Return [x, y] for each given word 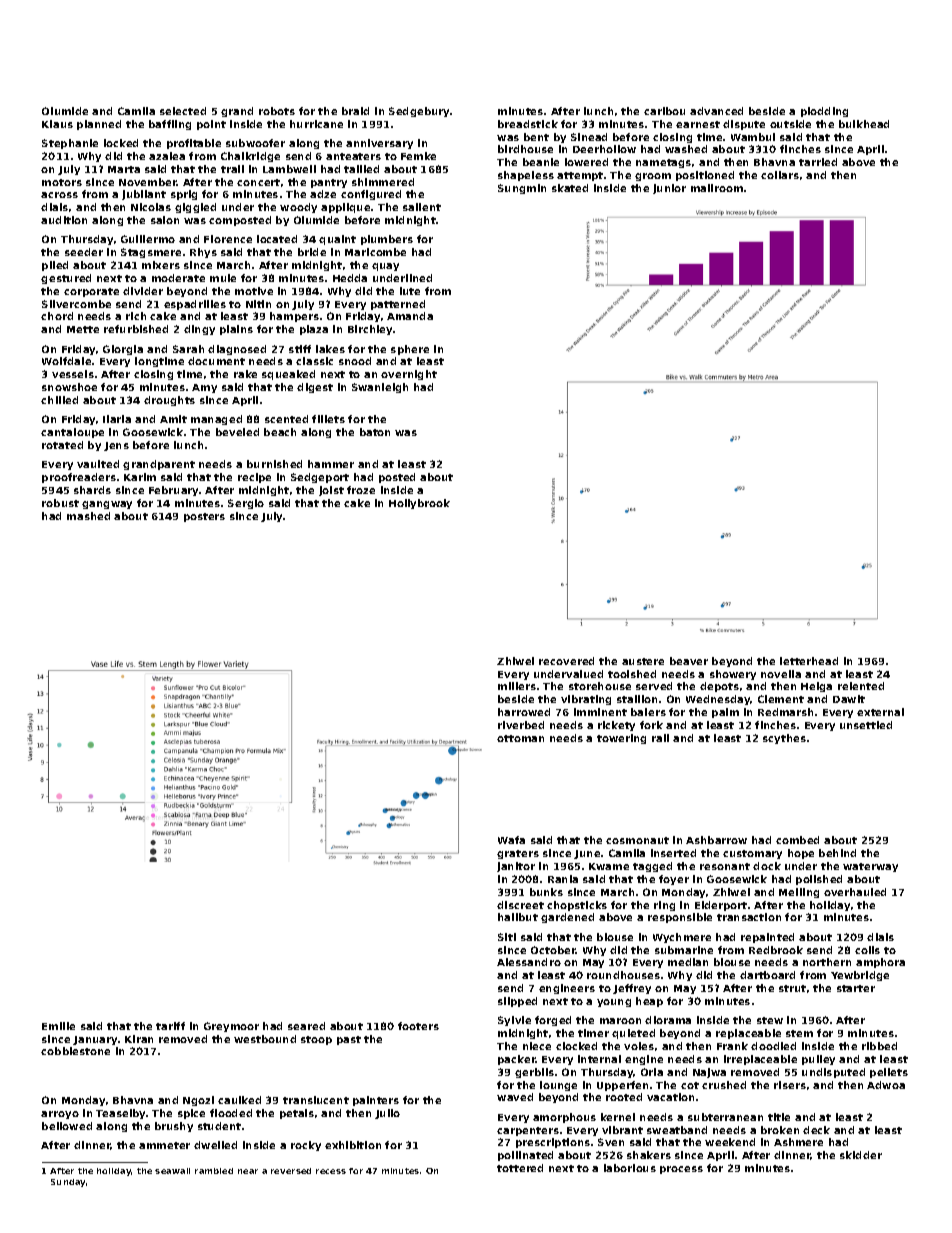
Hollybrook [419, 504]
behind [837, 853]
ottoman [520, 738]
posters [204, 517]
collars [780, 175]
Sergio [246, 504]
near [248, 1171]
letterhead [809, 661]
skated [570, 188]
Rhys [203, 253]
